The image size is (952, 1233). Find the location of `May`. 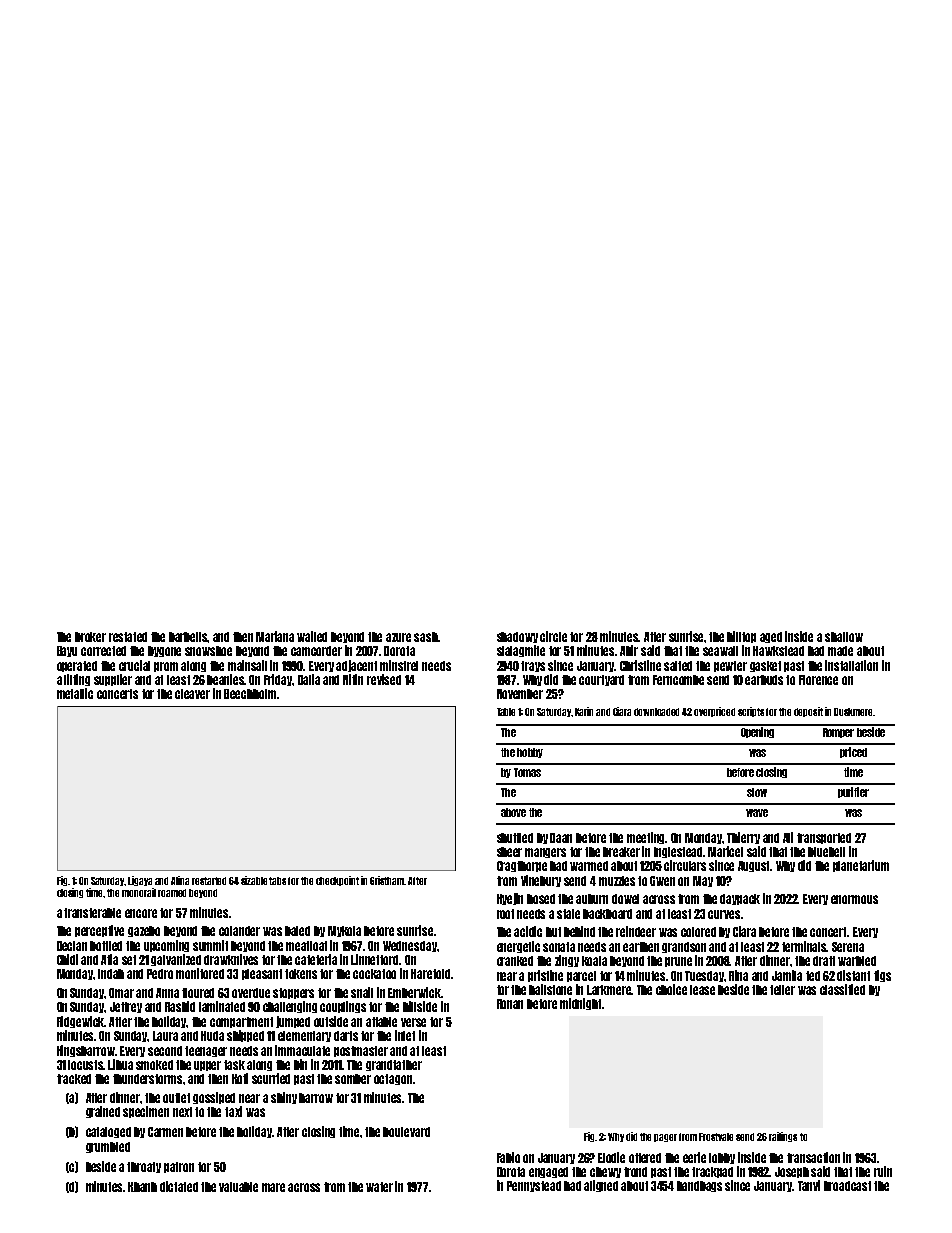

May is located at coordinates (703, 881).
